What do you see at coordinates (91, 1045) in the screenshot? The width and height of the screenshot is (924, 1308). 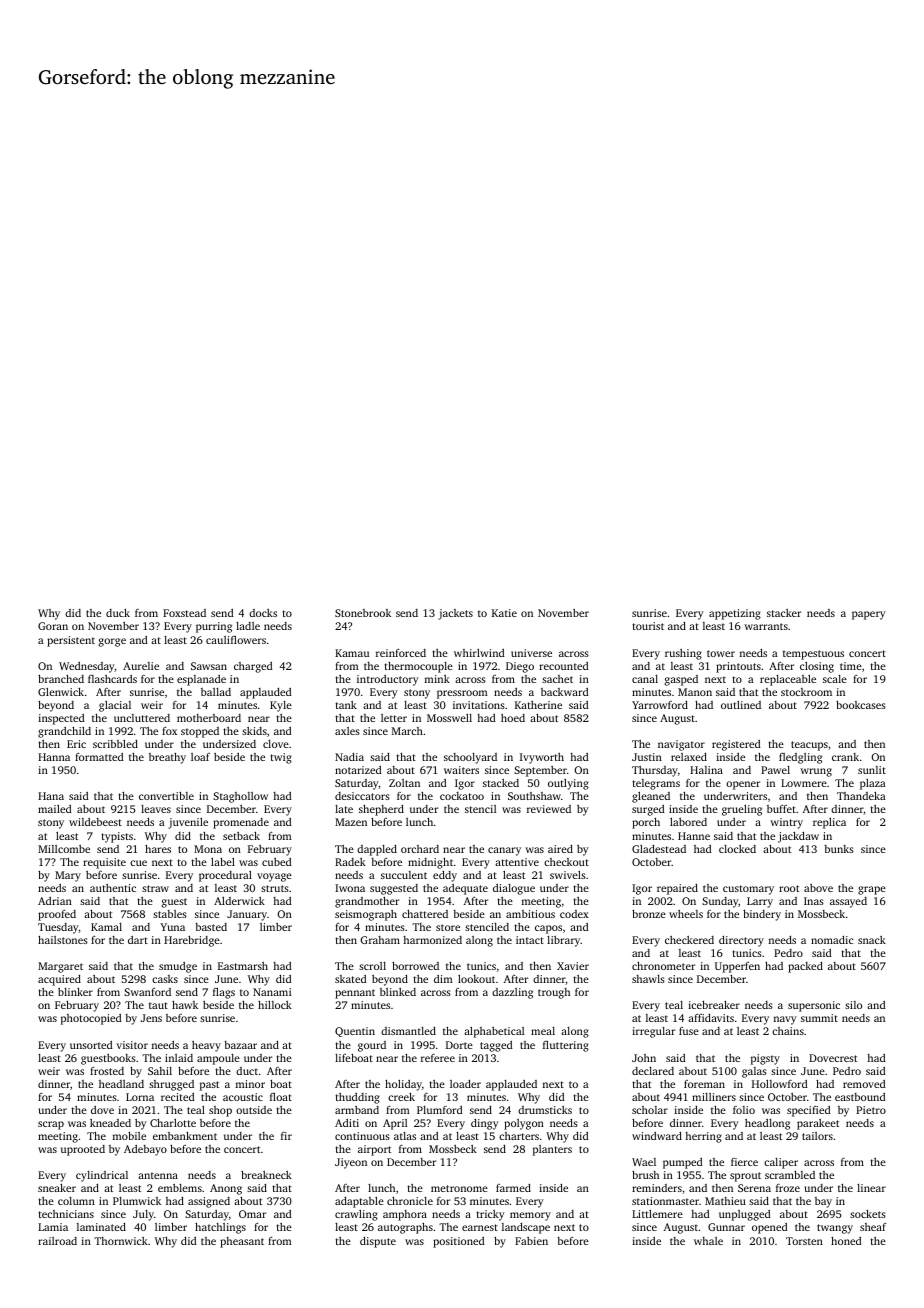 I see `unsorted` at bounding box center [91, 1045].
